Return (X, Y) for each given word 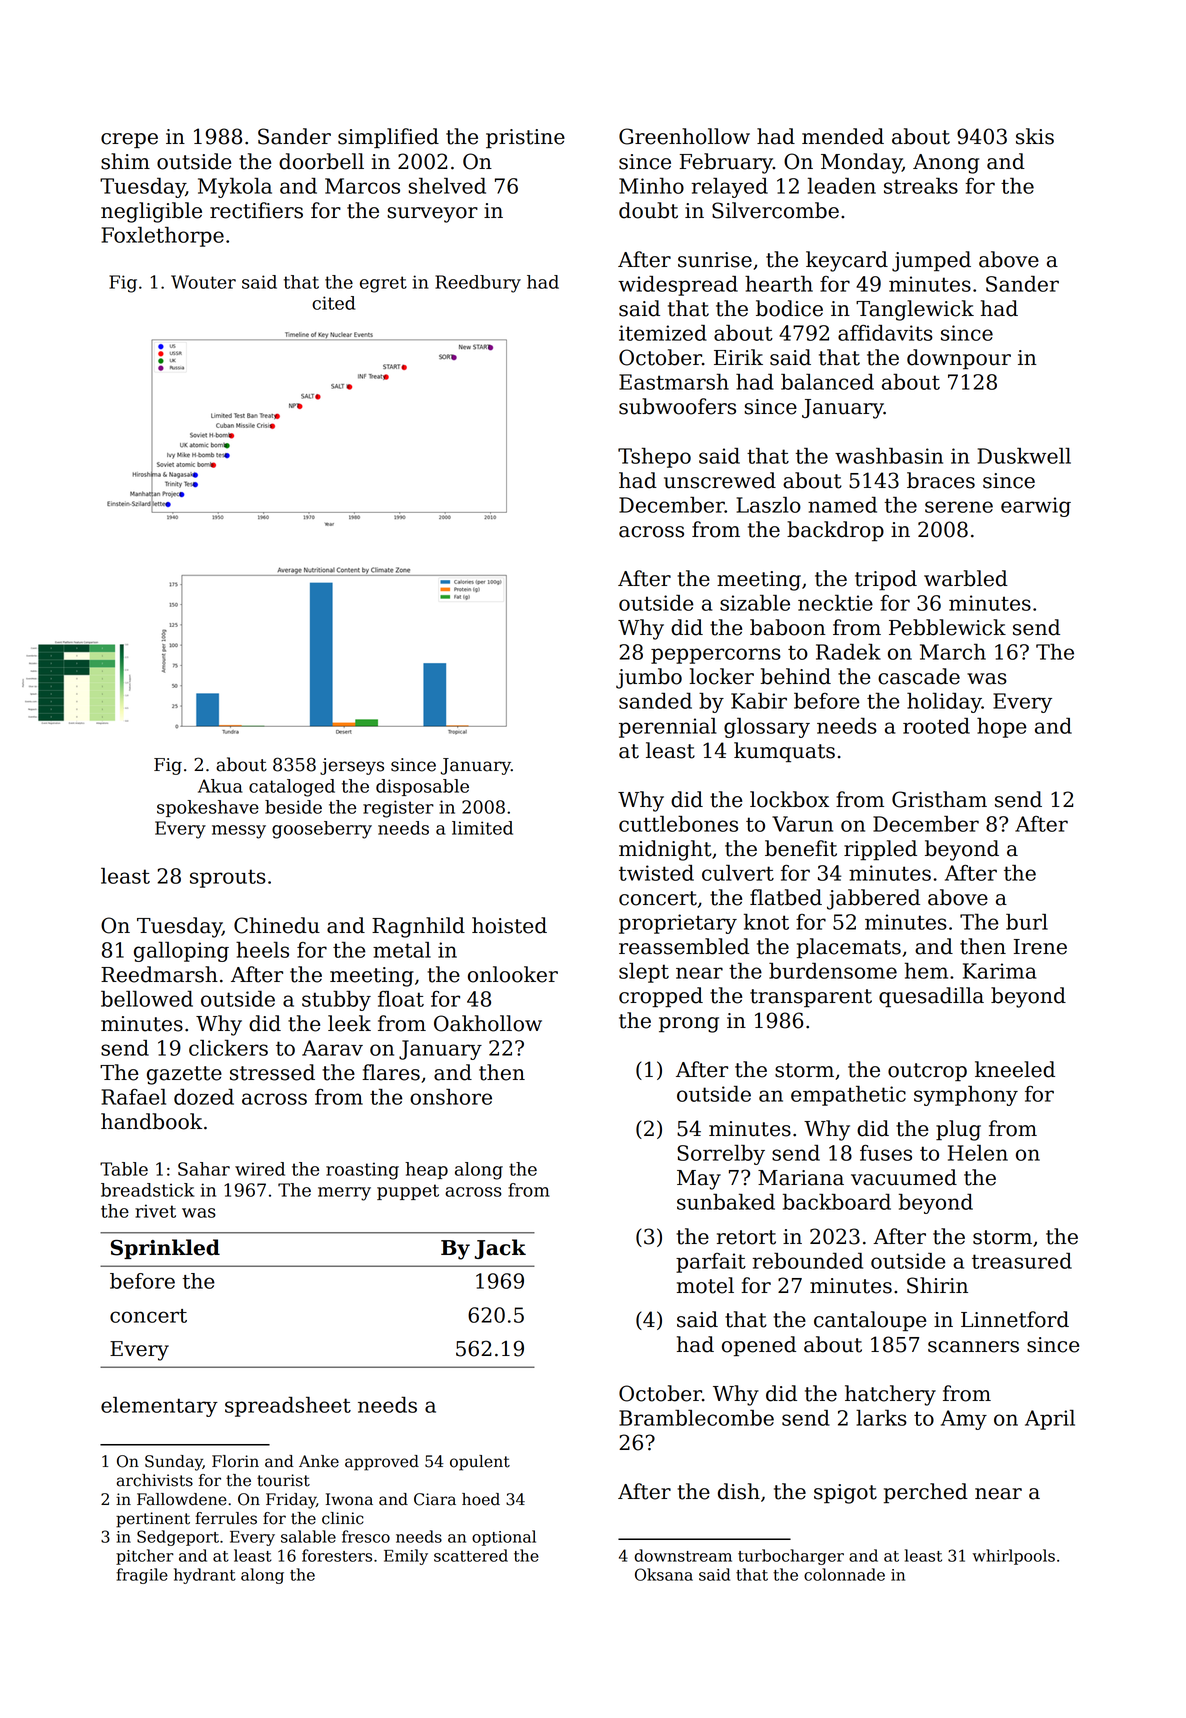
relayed (729, 187)
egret (383, 284)
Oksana (664, 1574)
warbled (966, 578)
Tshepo (654, 457)
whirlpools (1013, 1557)
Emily (406, 1557)
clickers (228, 1047)
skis (1035, 136)
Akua (220, 786)
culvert (738, 873)
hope (1002, 727)
